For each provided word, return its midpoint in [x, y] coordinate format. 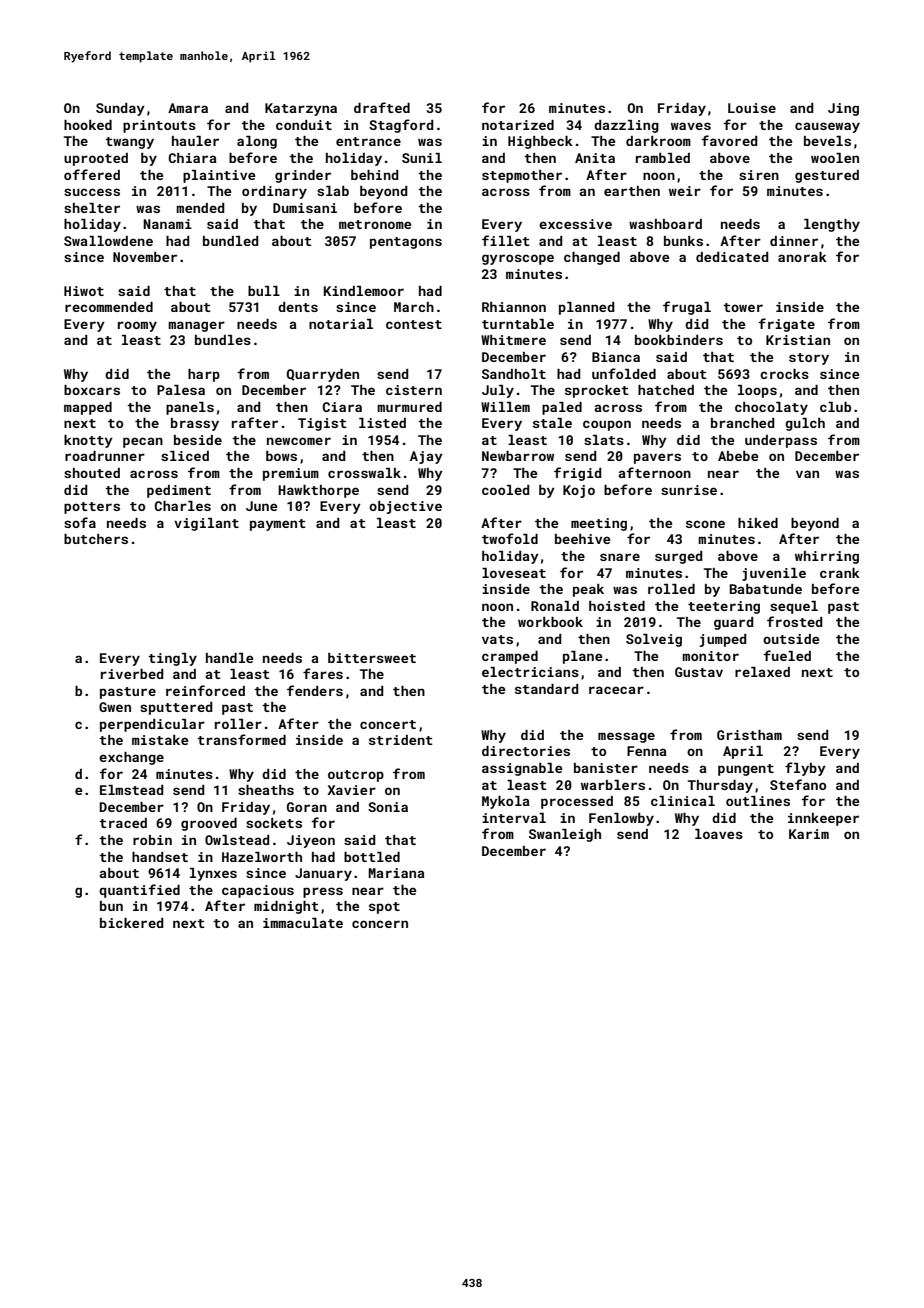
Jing [843, 109]
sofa [80, 522]
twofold [510, 538]
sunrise [689, 490]
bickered [132, 923]
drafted [382, 107]
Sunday [120, 109]
